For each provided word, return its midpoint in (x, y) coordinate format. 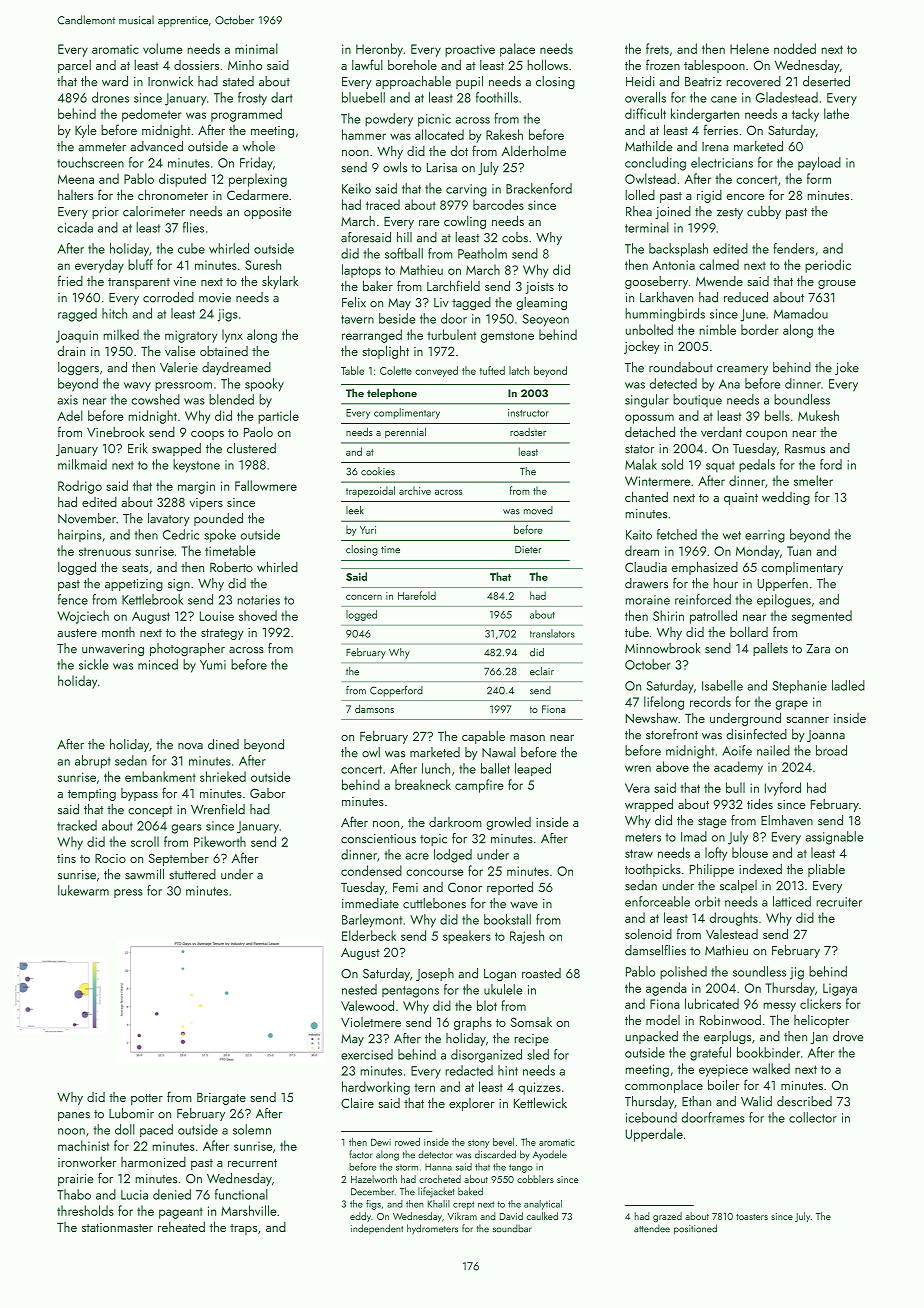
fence (73, 599)
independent (377, 1229)
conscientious (378, 839)
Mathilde (649, 146)
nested (359, 989)
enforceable (657, 901)
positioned (695, 1229)
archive (415, 490)
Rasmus (805, 449)
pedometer (152, 115)
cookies (378, 471)
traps (243, 1229)
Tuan (799, 551)
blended (231, 399)
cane (724, 99)
